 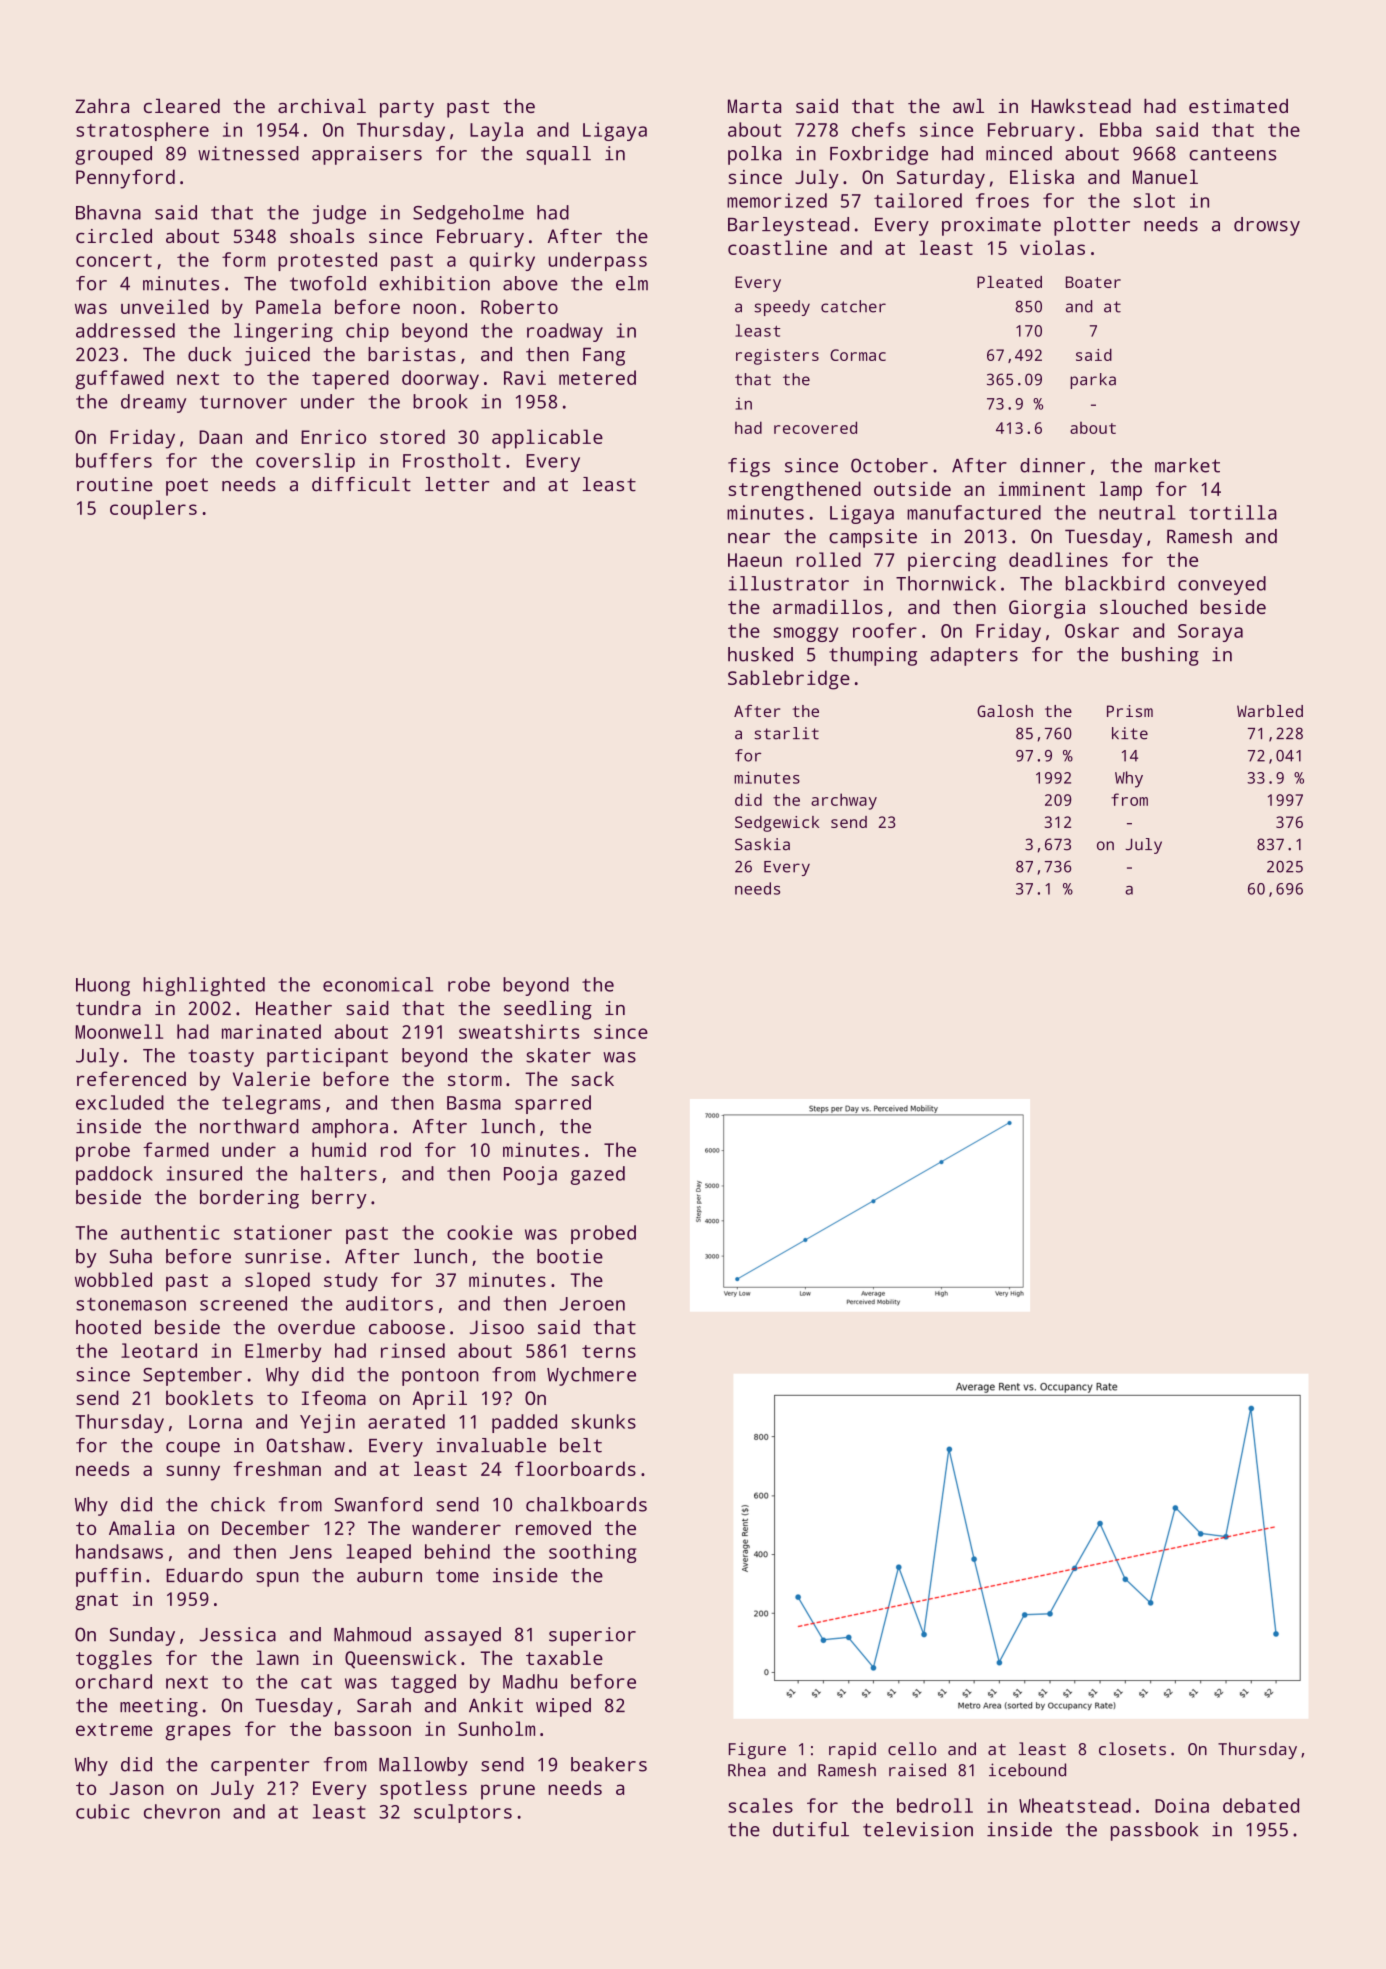 What do you see at coordinates (1238, 106) in the screenshot?
I see `estimated` at bounding box center [1238, 106].
